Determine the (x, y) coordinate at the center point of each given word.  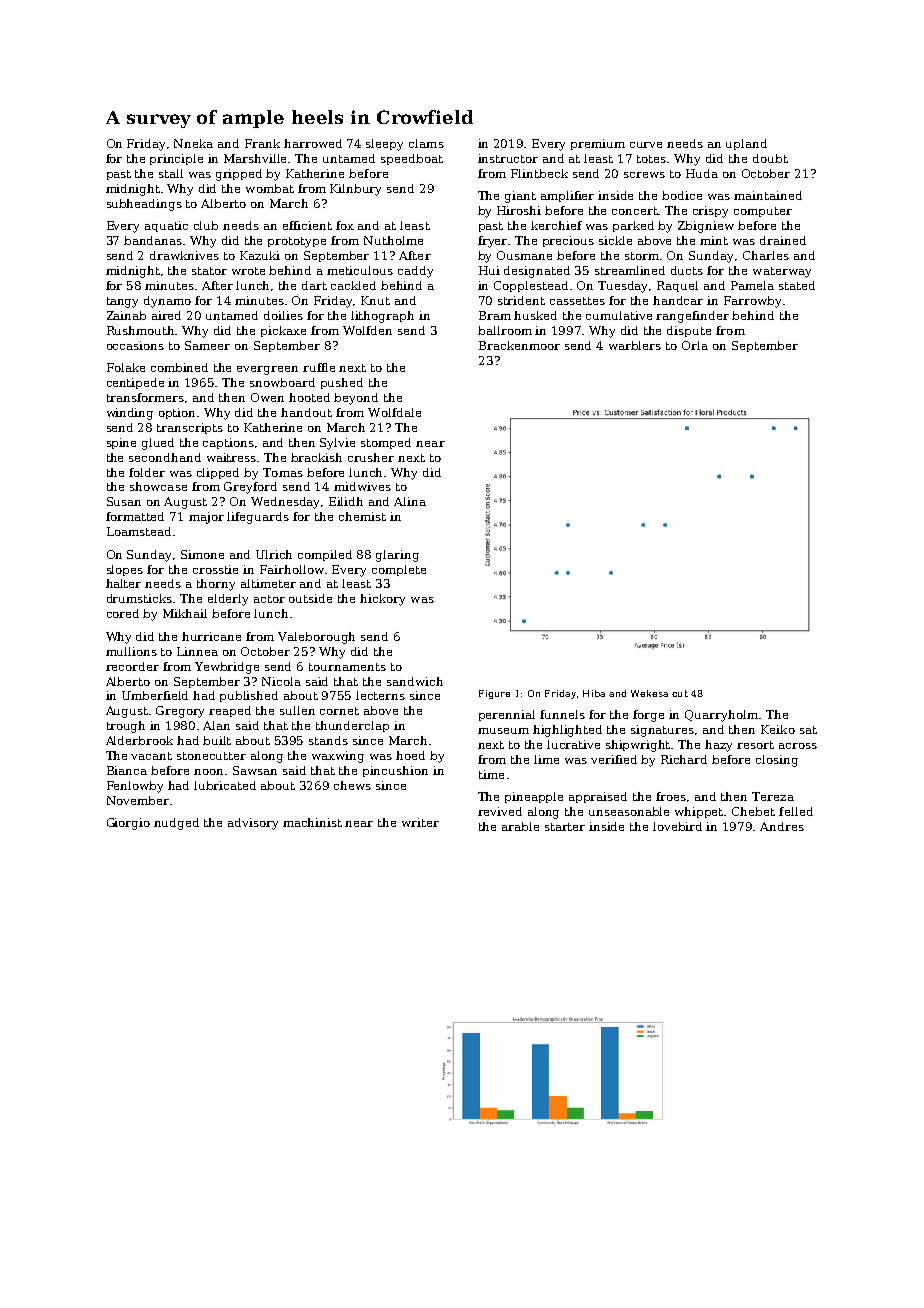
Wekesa (649, 693)
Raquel (677, 286)
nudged (176, 824)
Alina (410, 501)
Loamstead (139, 531)
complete (399, 570)
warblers (635, 345)
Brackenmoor (519, 345)
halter (123, 583)
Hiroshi (519, 210)
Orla (695, 345)
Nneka (193, 143)
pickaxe (283, 331)
